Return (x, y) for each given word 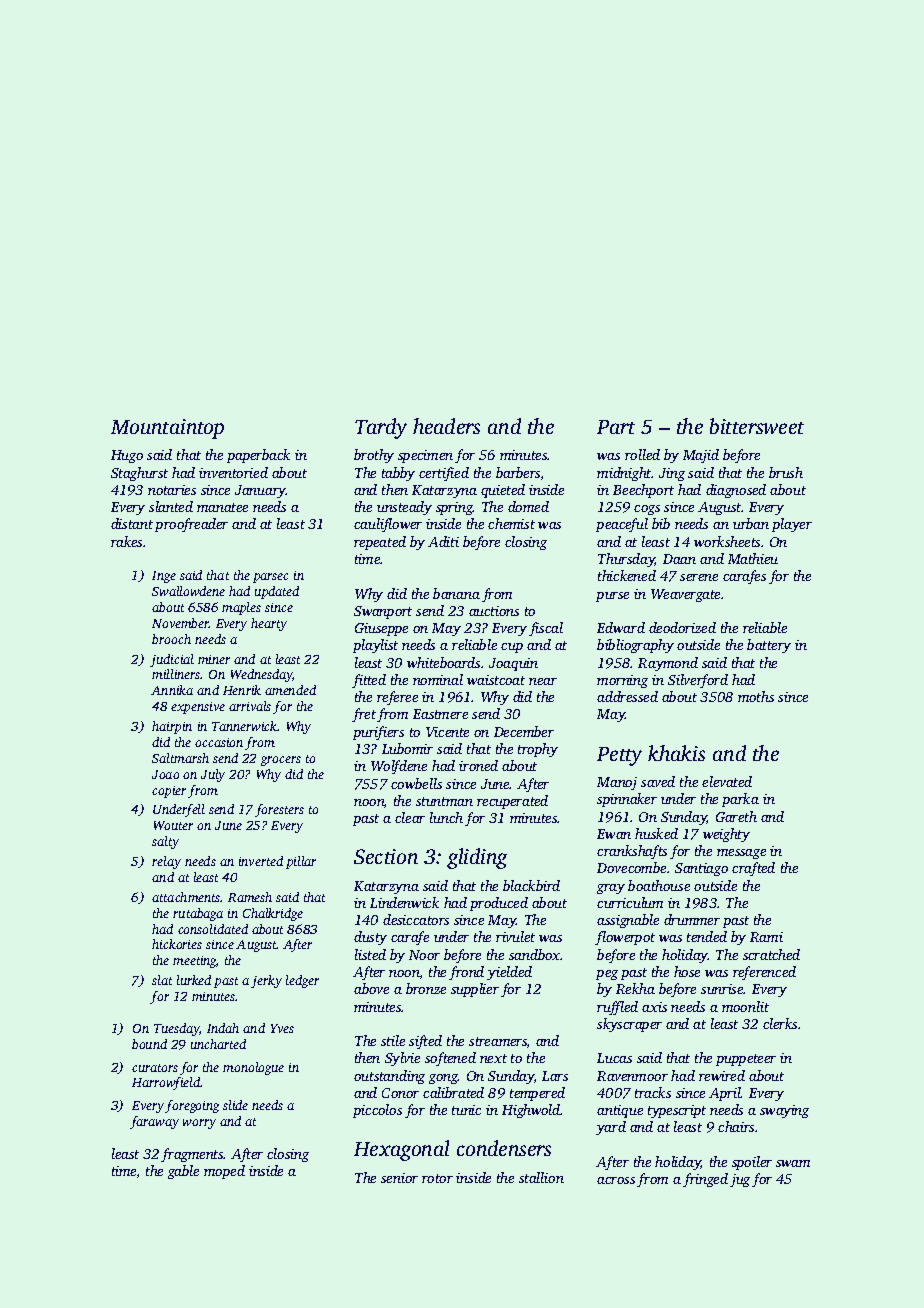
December (524, 731)
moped (224, 1172)
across (616, 1180)
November (180, 623)
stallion (541, 1177)
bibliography (635, 646)
